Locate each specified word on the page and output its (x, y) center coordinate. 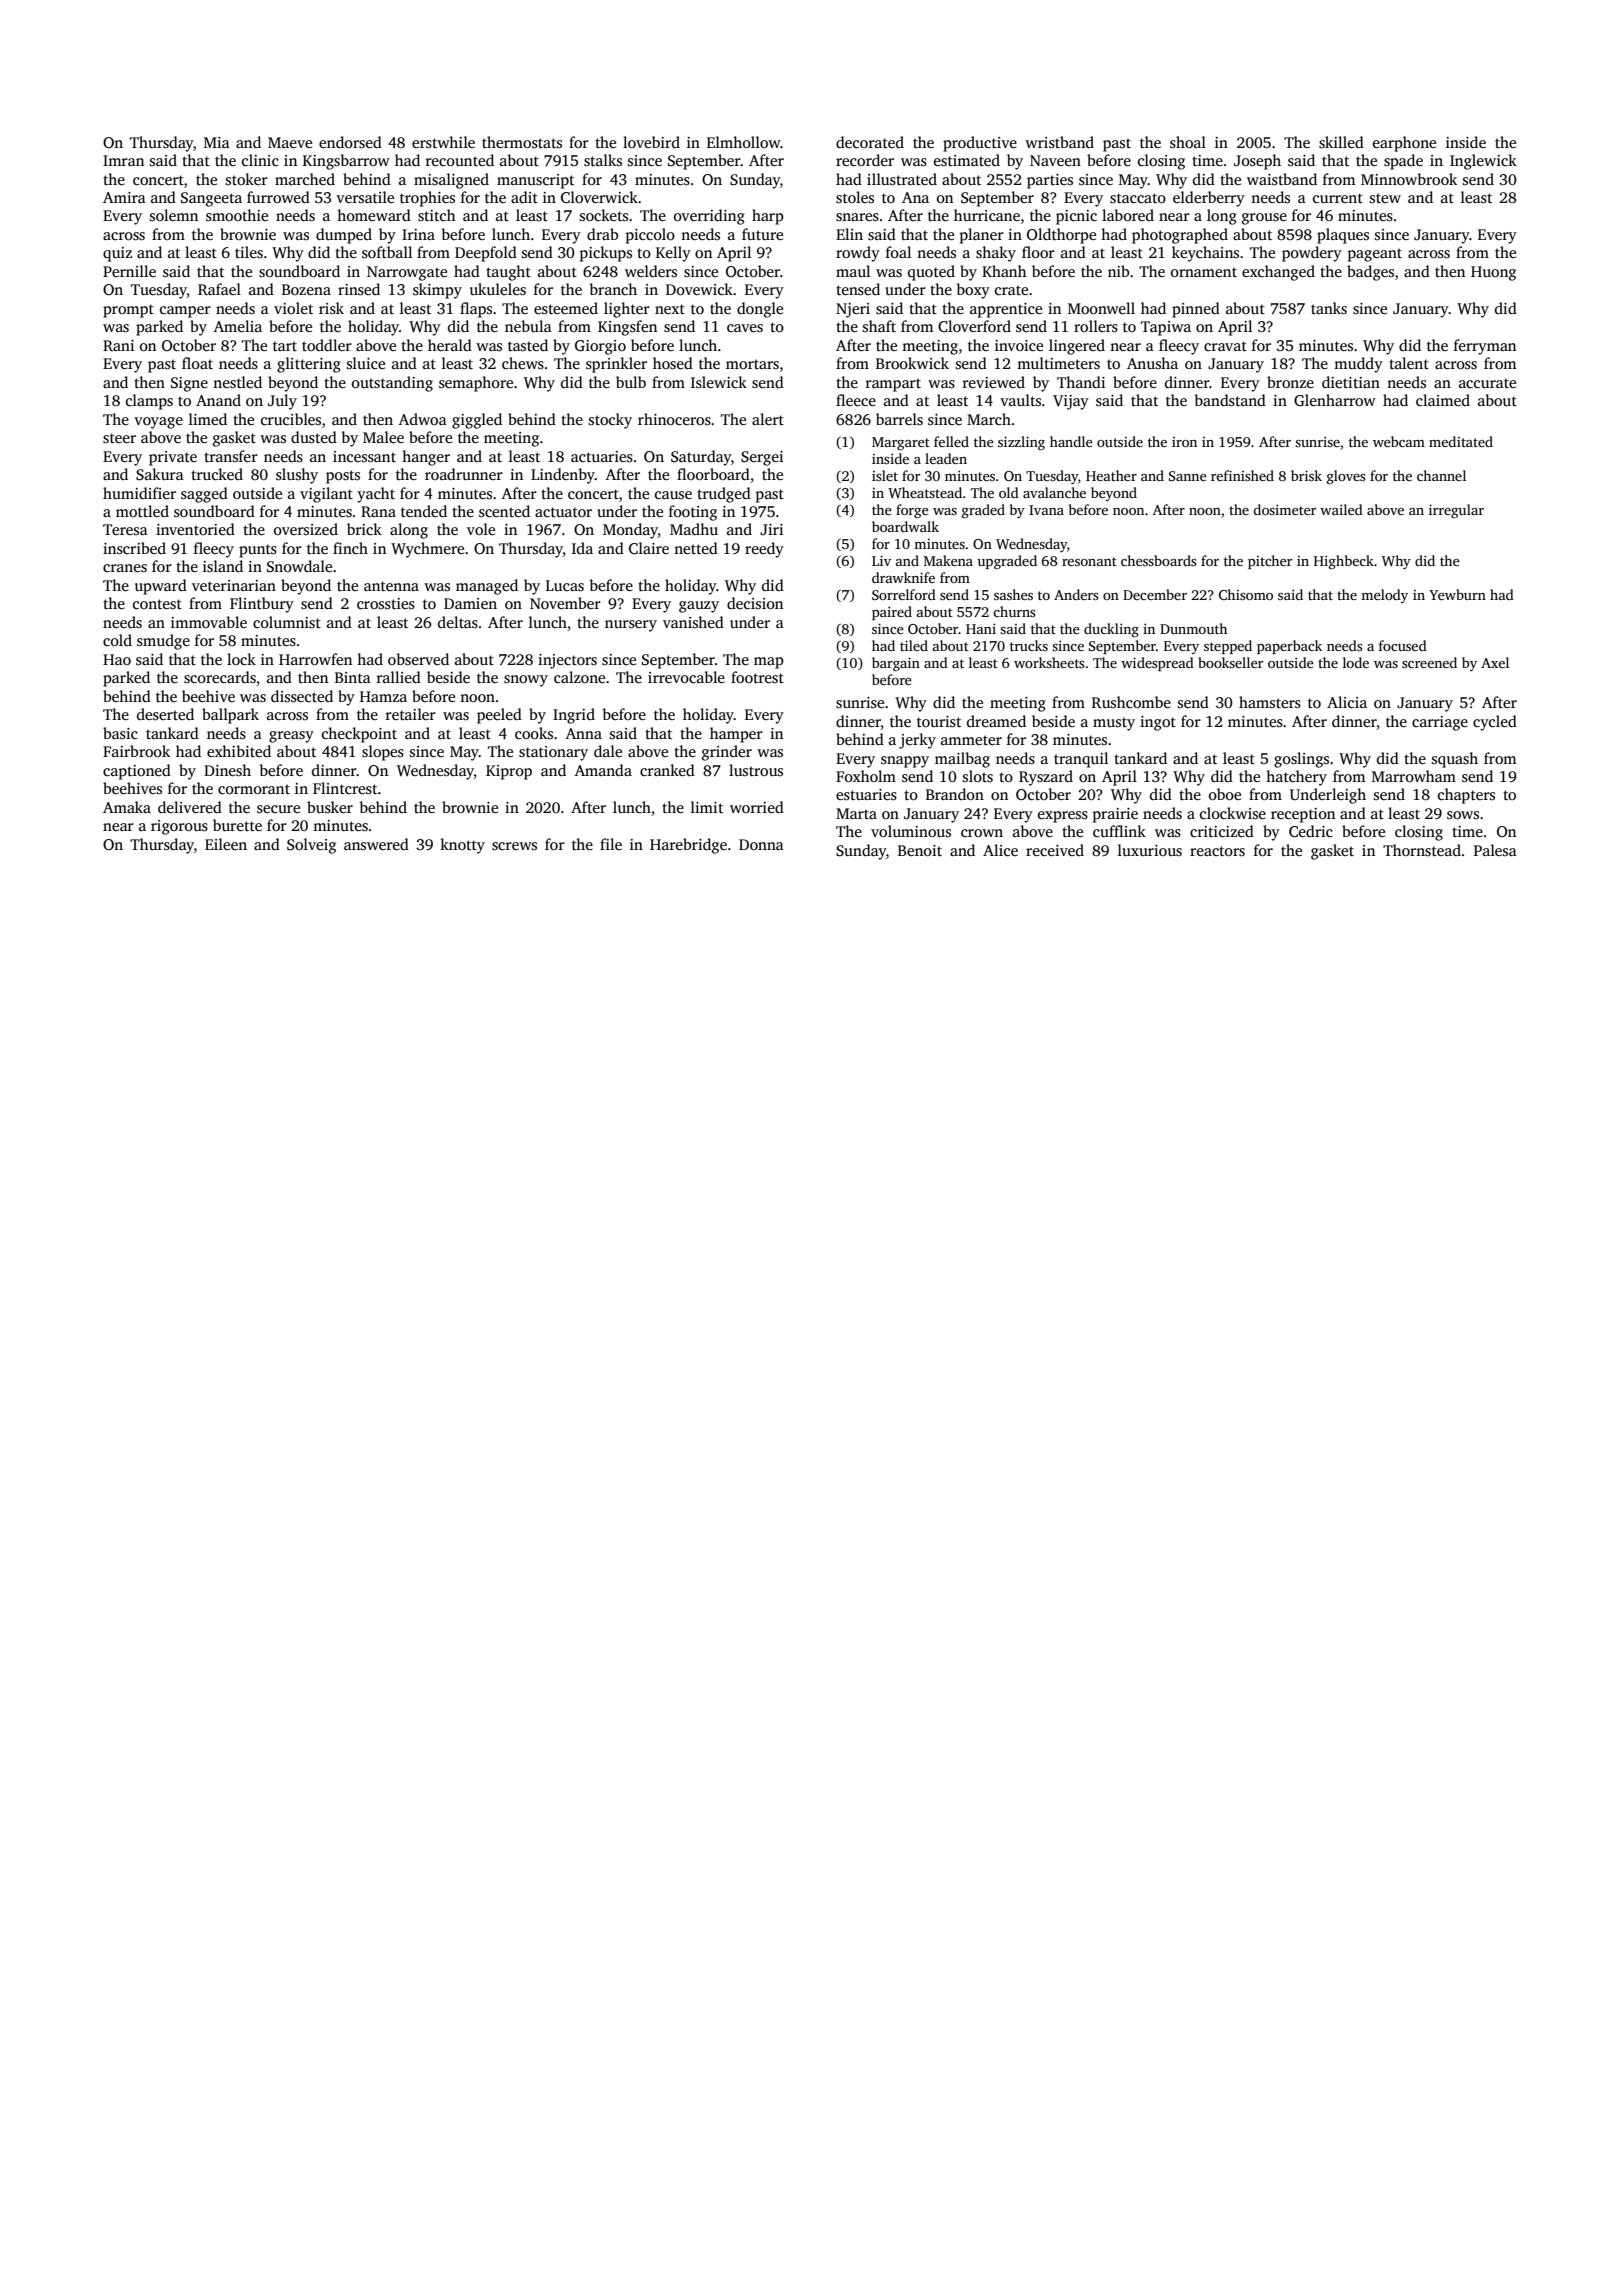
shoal (1188, 142)
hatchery (1296, 778)
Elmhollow (743, 142)
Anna (584, 733)
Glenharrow (1335, 400)
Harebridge (688, 846)
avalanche (1054, 492)
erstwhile (443, 142)
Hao (117, 659)
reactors (1217, 851)
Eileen (226, 844)
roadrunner (464, 474)
